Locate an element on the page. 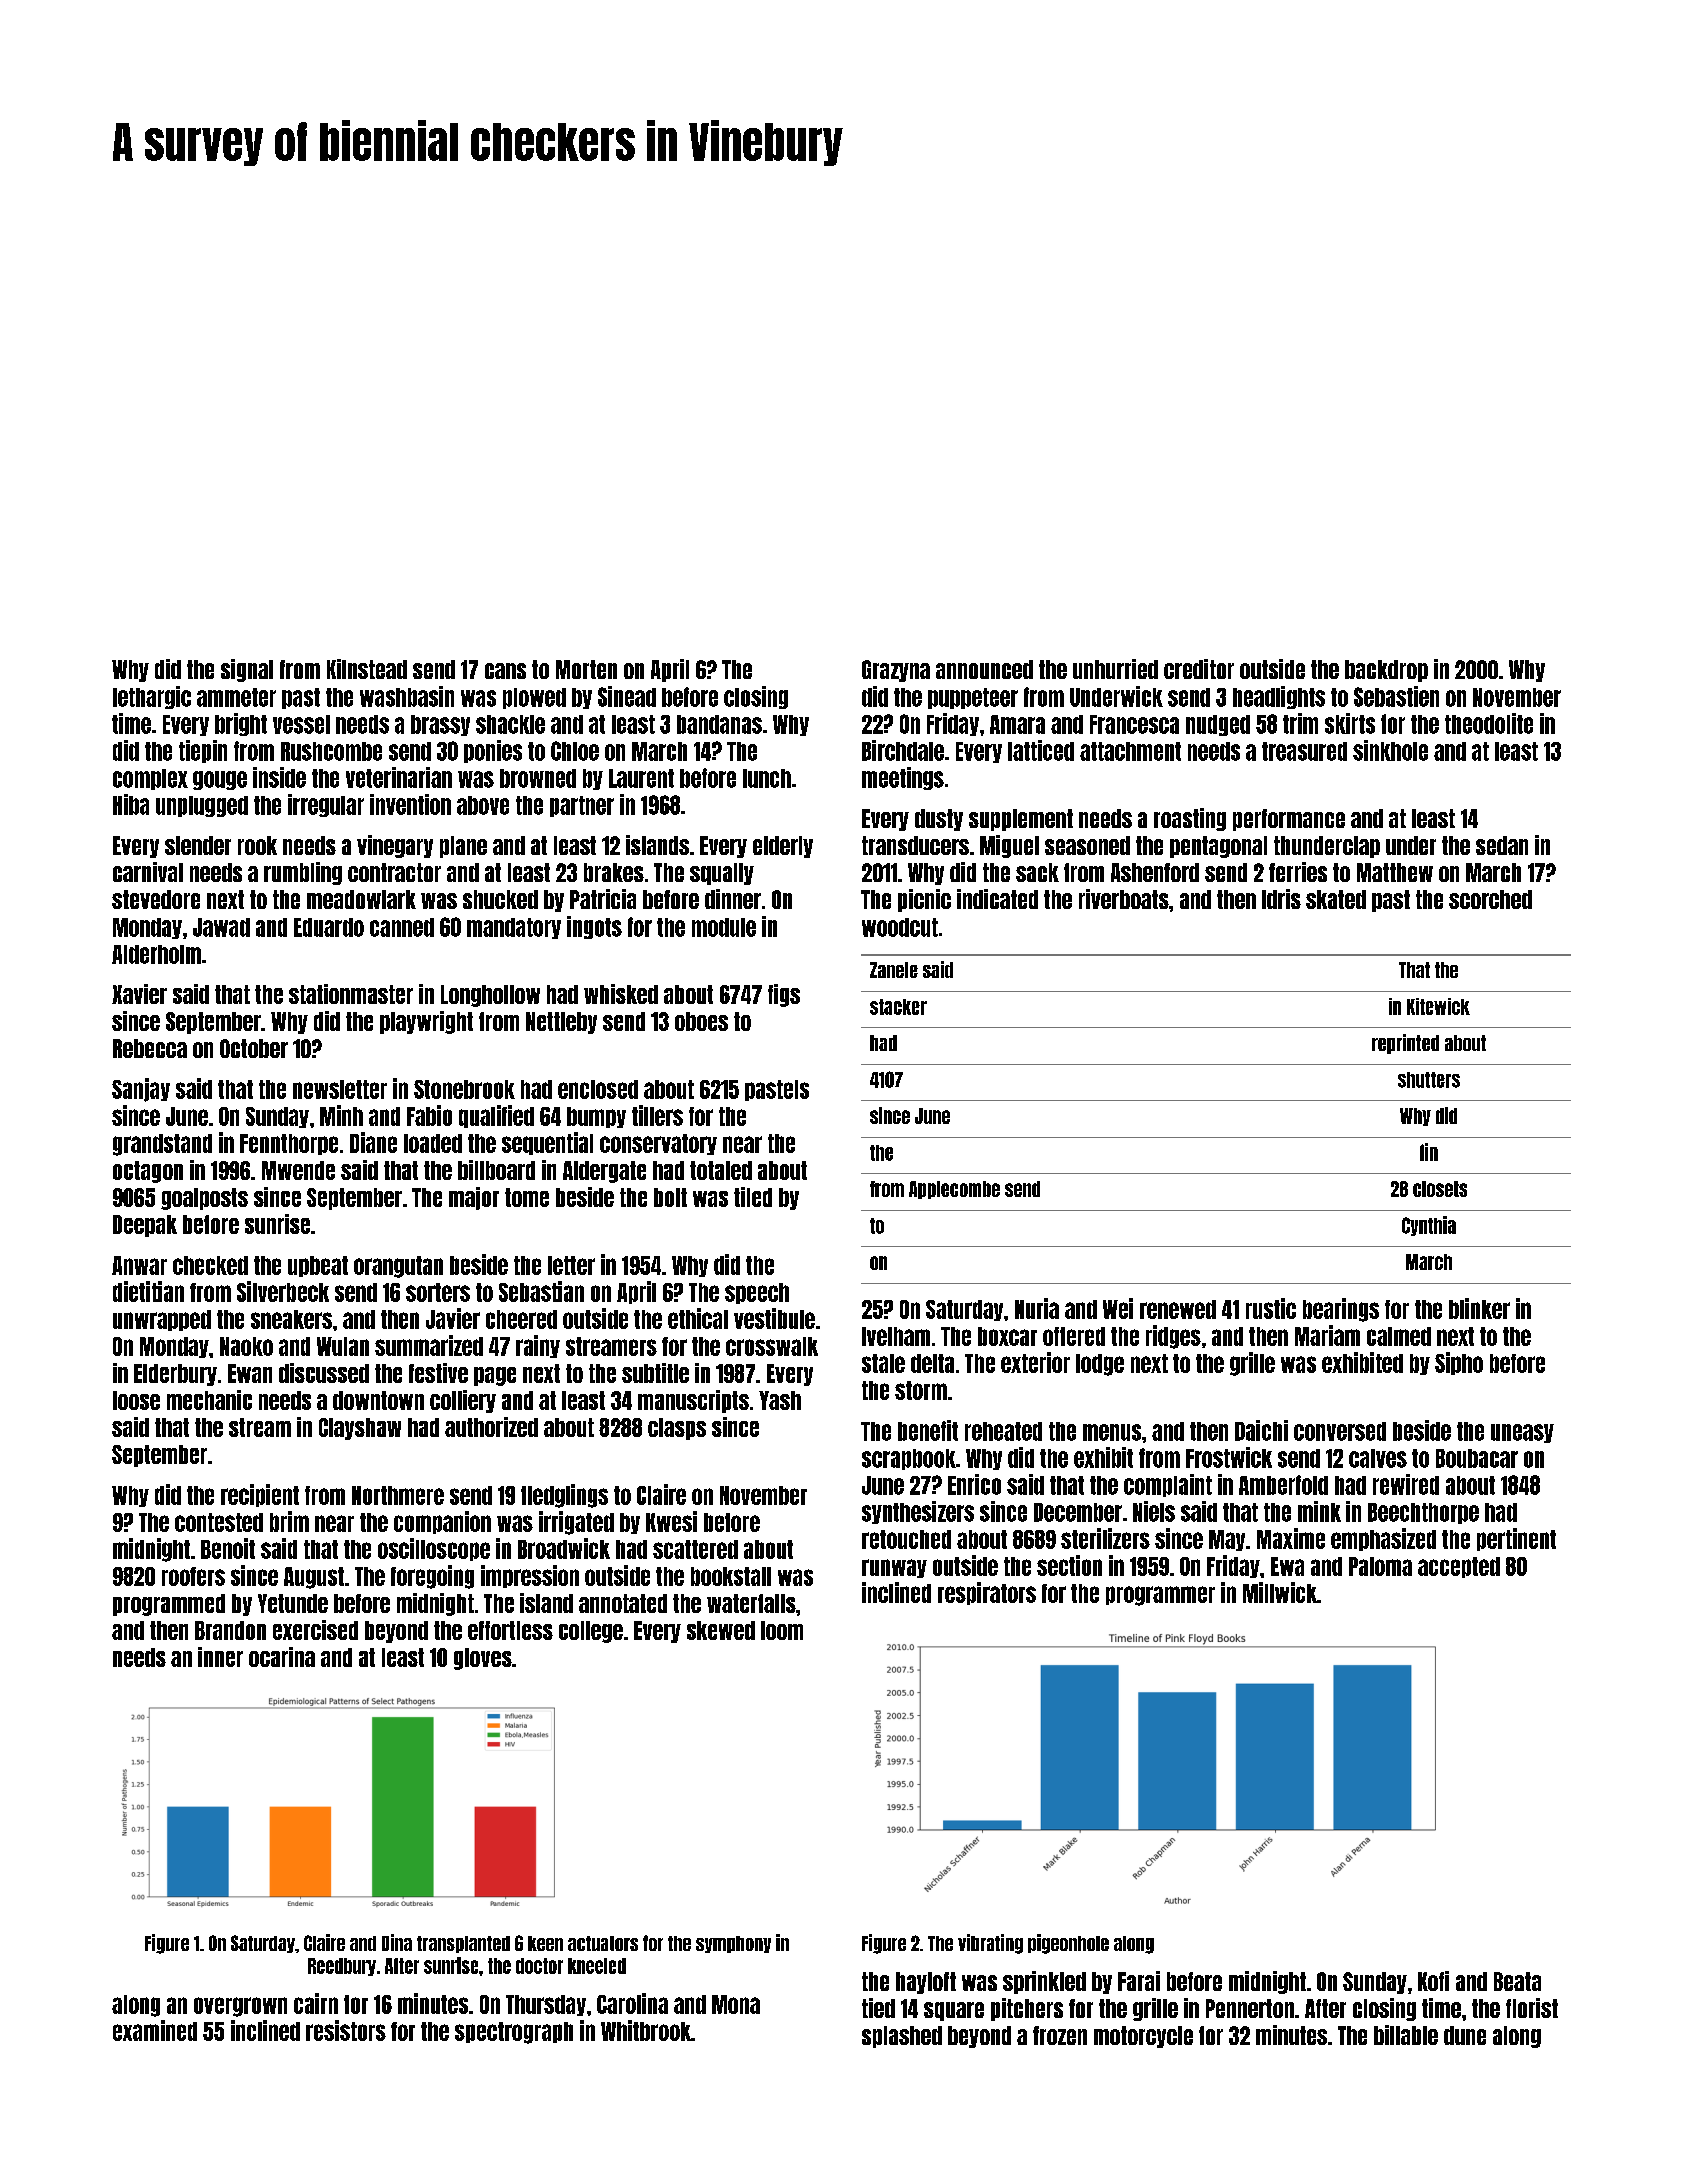 The width and height of the page is (1683, 2178). Alderholm is located at coordinates (156, 954).
